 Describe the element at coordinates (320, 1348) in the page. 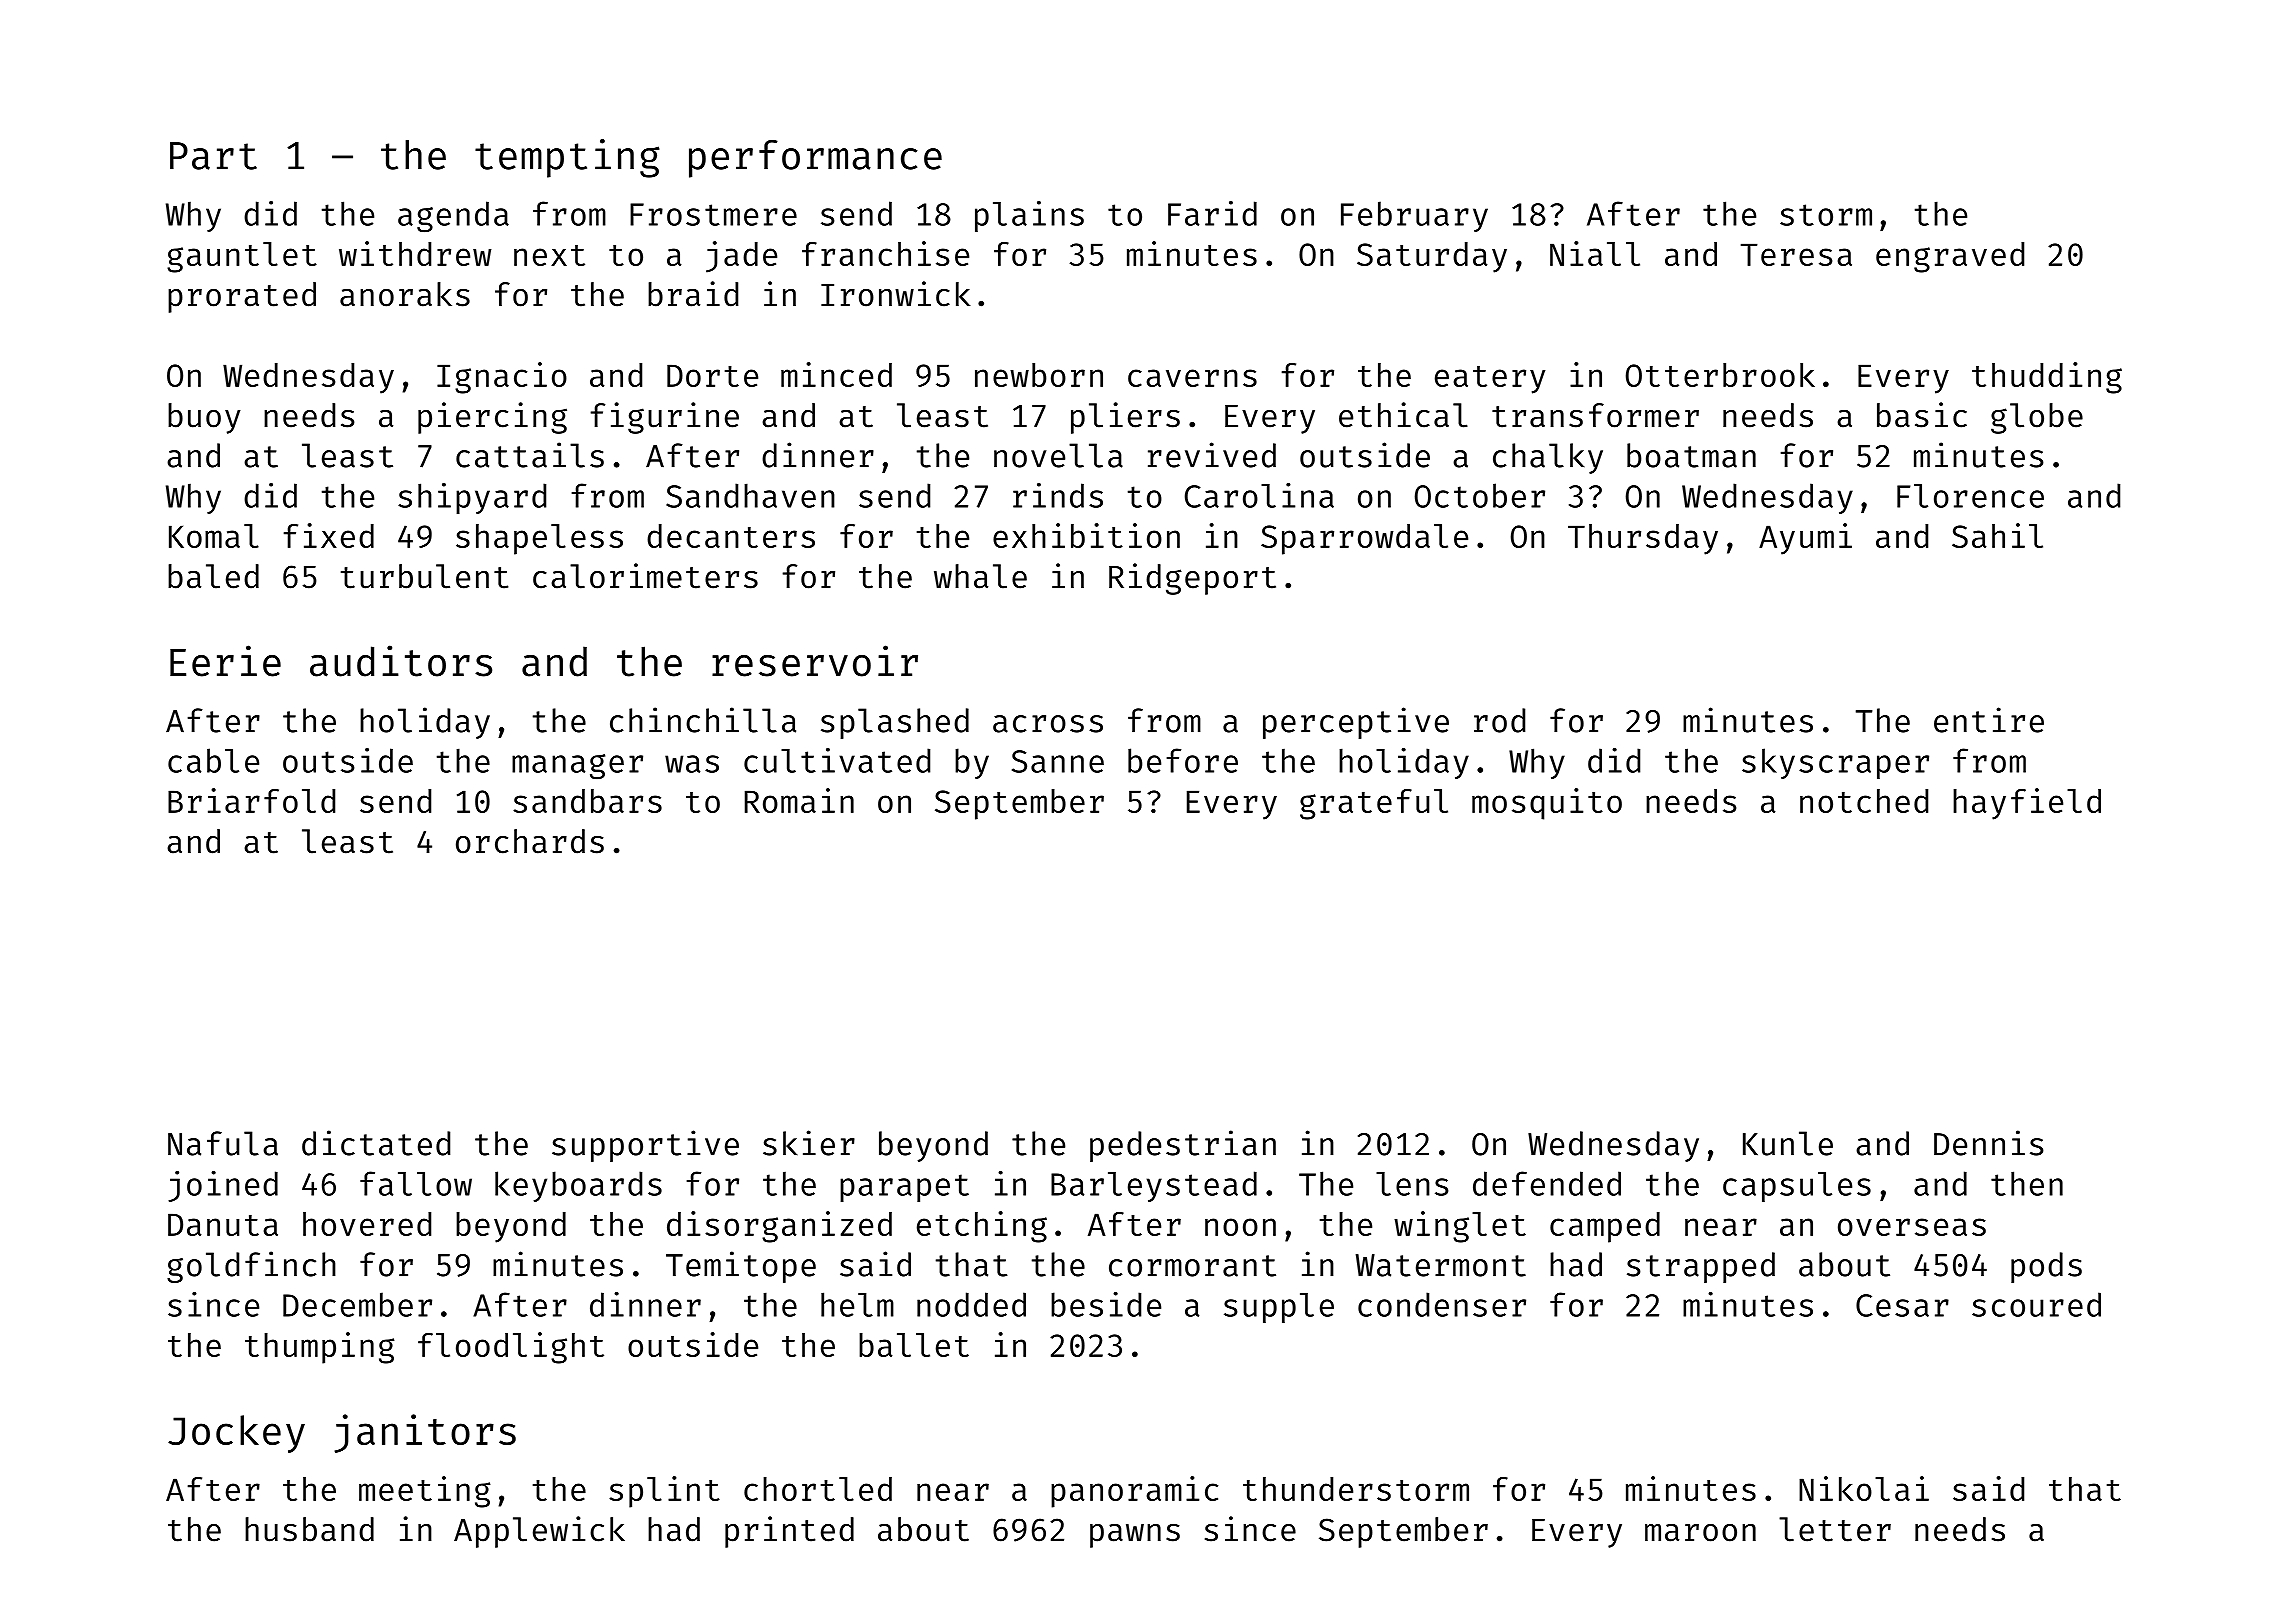

I see `thumping` at that location.
